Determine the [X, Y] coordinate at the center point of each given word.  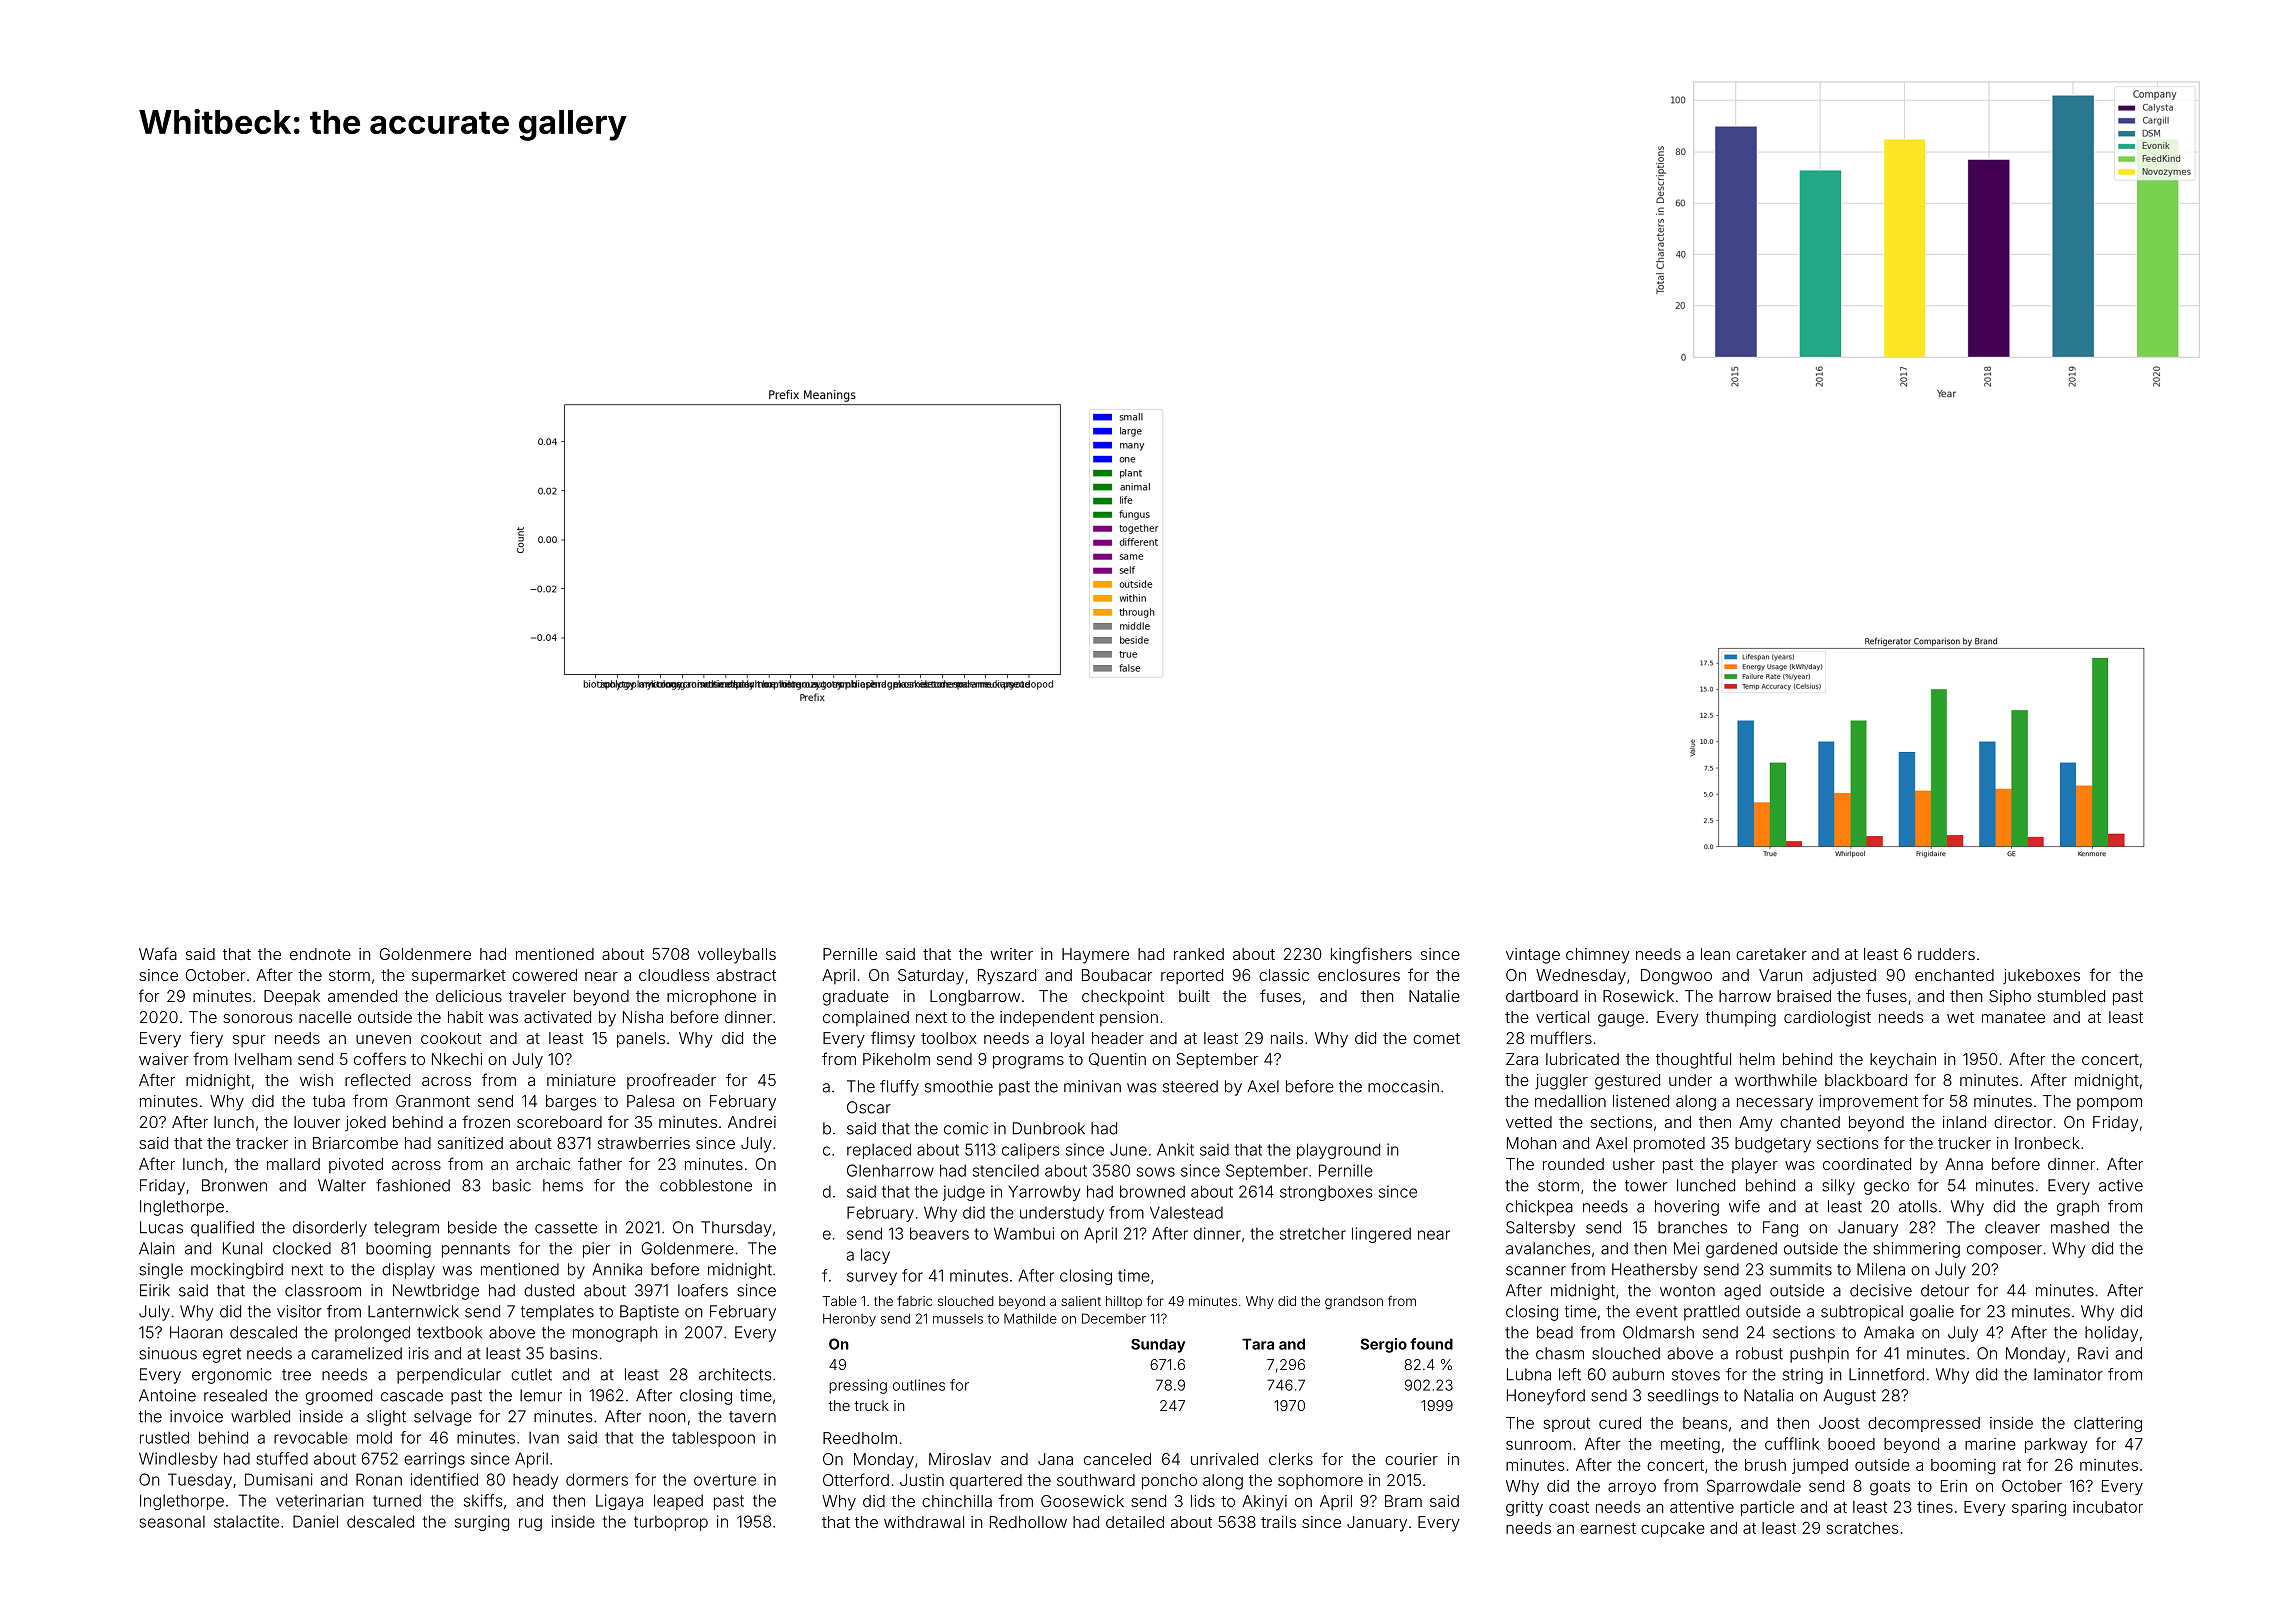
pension [1129, 1018]
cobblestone [706, 1185]
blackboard [1866, 1080]
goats [1890, 1488]
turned [397, 1501]
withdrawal [924, 1522]
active [2121, 1185]
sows [1156, 1172]
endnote [320, 954]
